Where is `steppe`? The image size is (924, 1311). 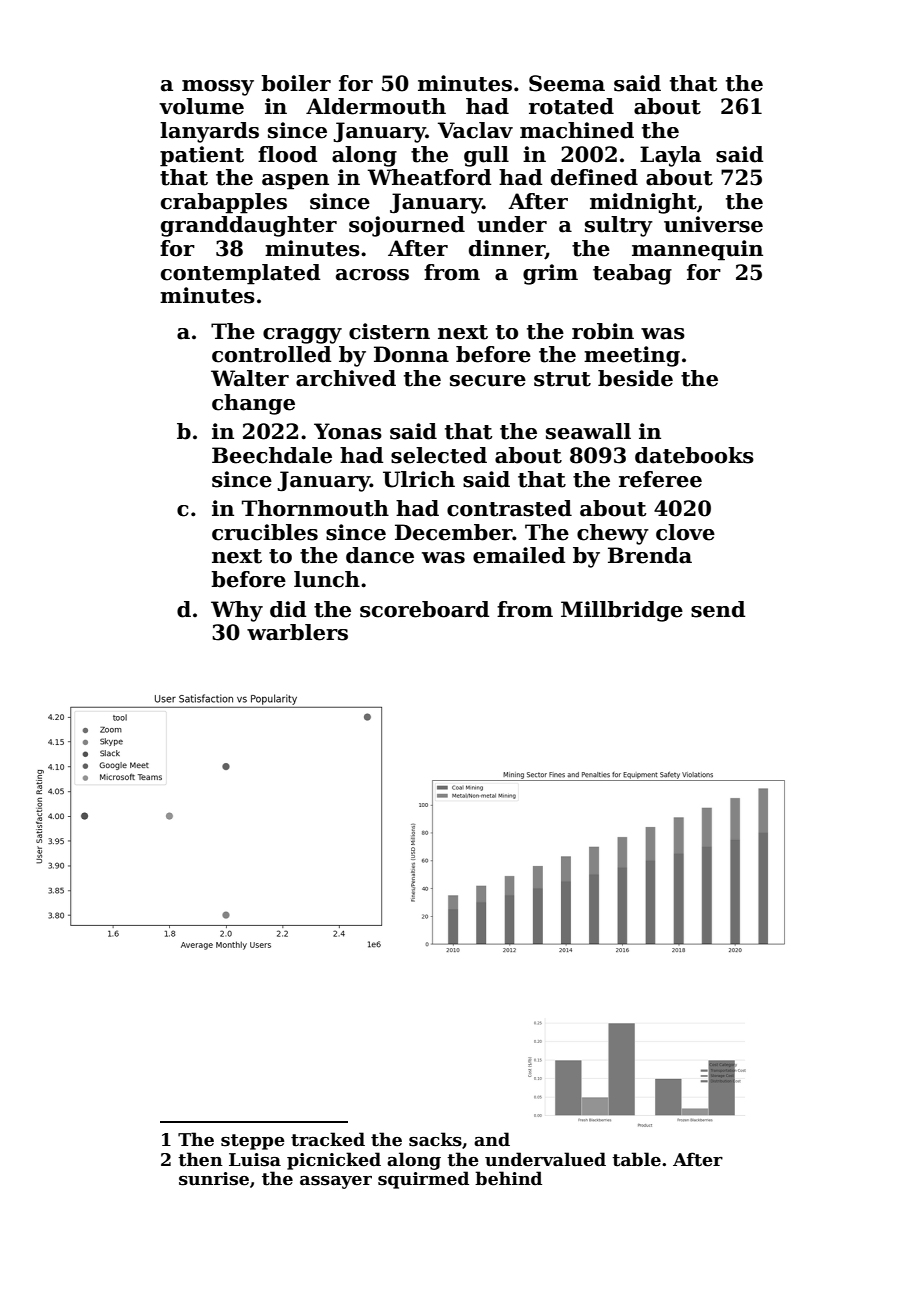 steppe is located at coordinates (253, 1142).
